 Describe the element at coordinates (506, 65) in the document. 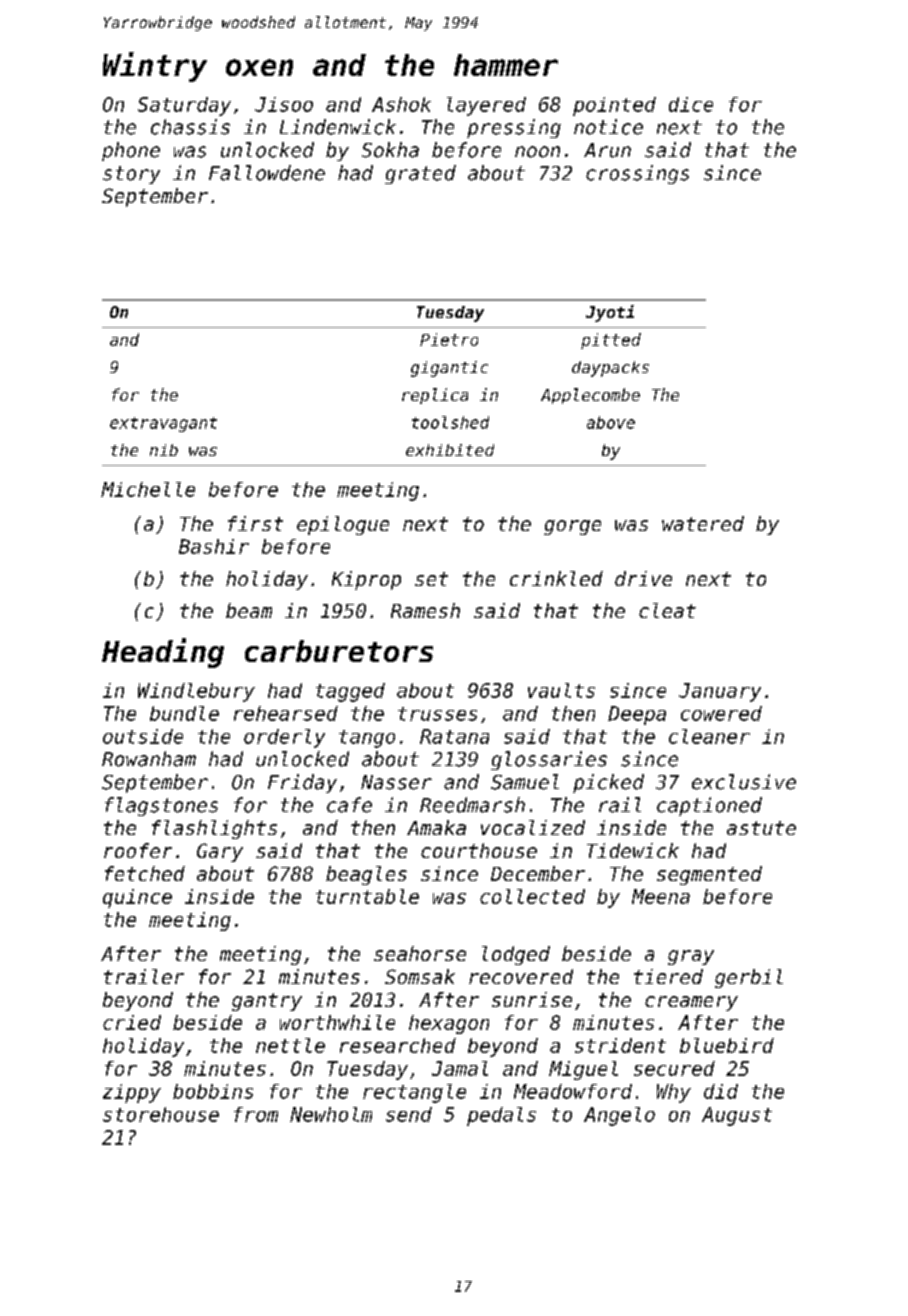

I see `hammer` at that location.
